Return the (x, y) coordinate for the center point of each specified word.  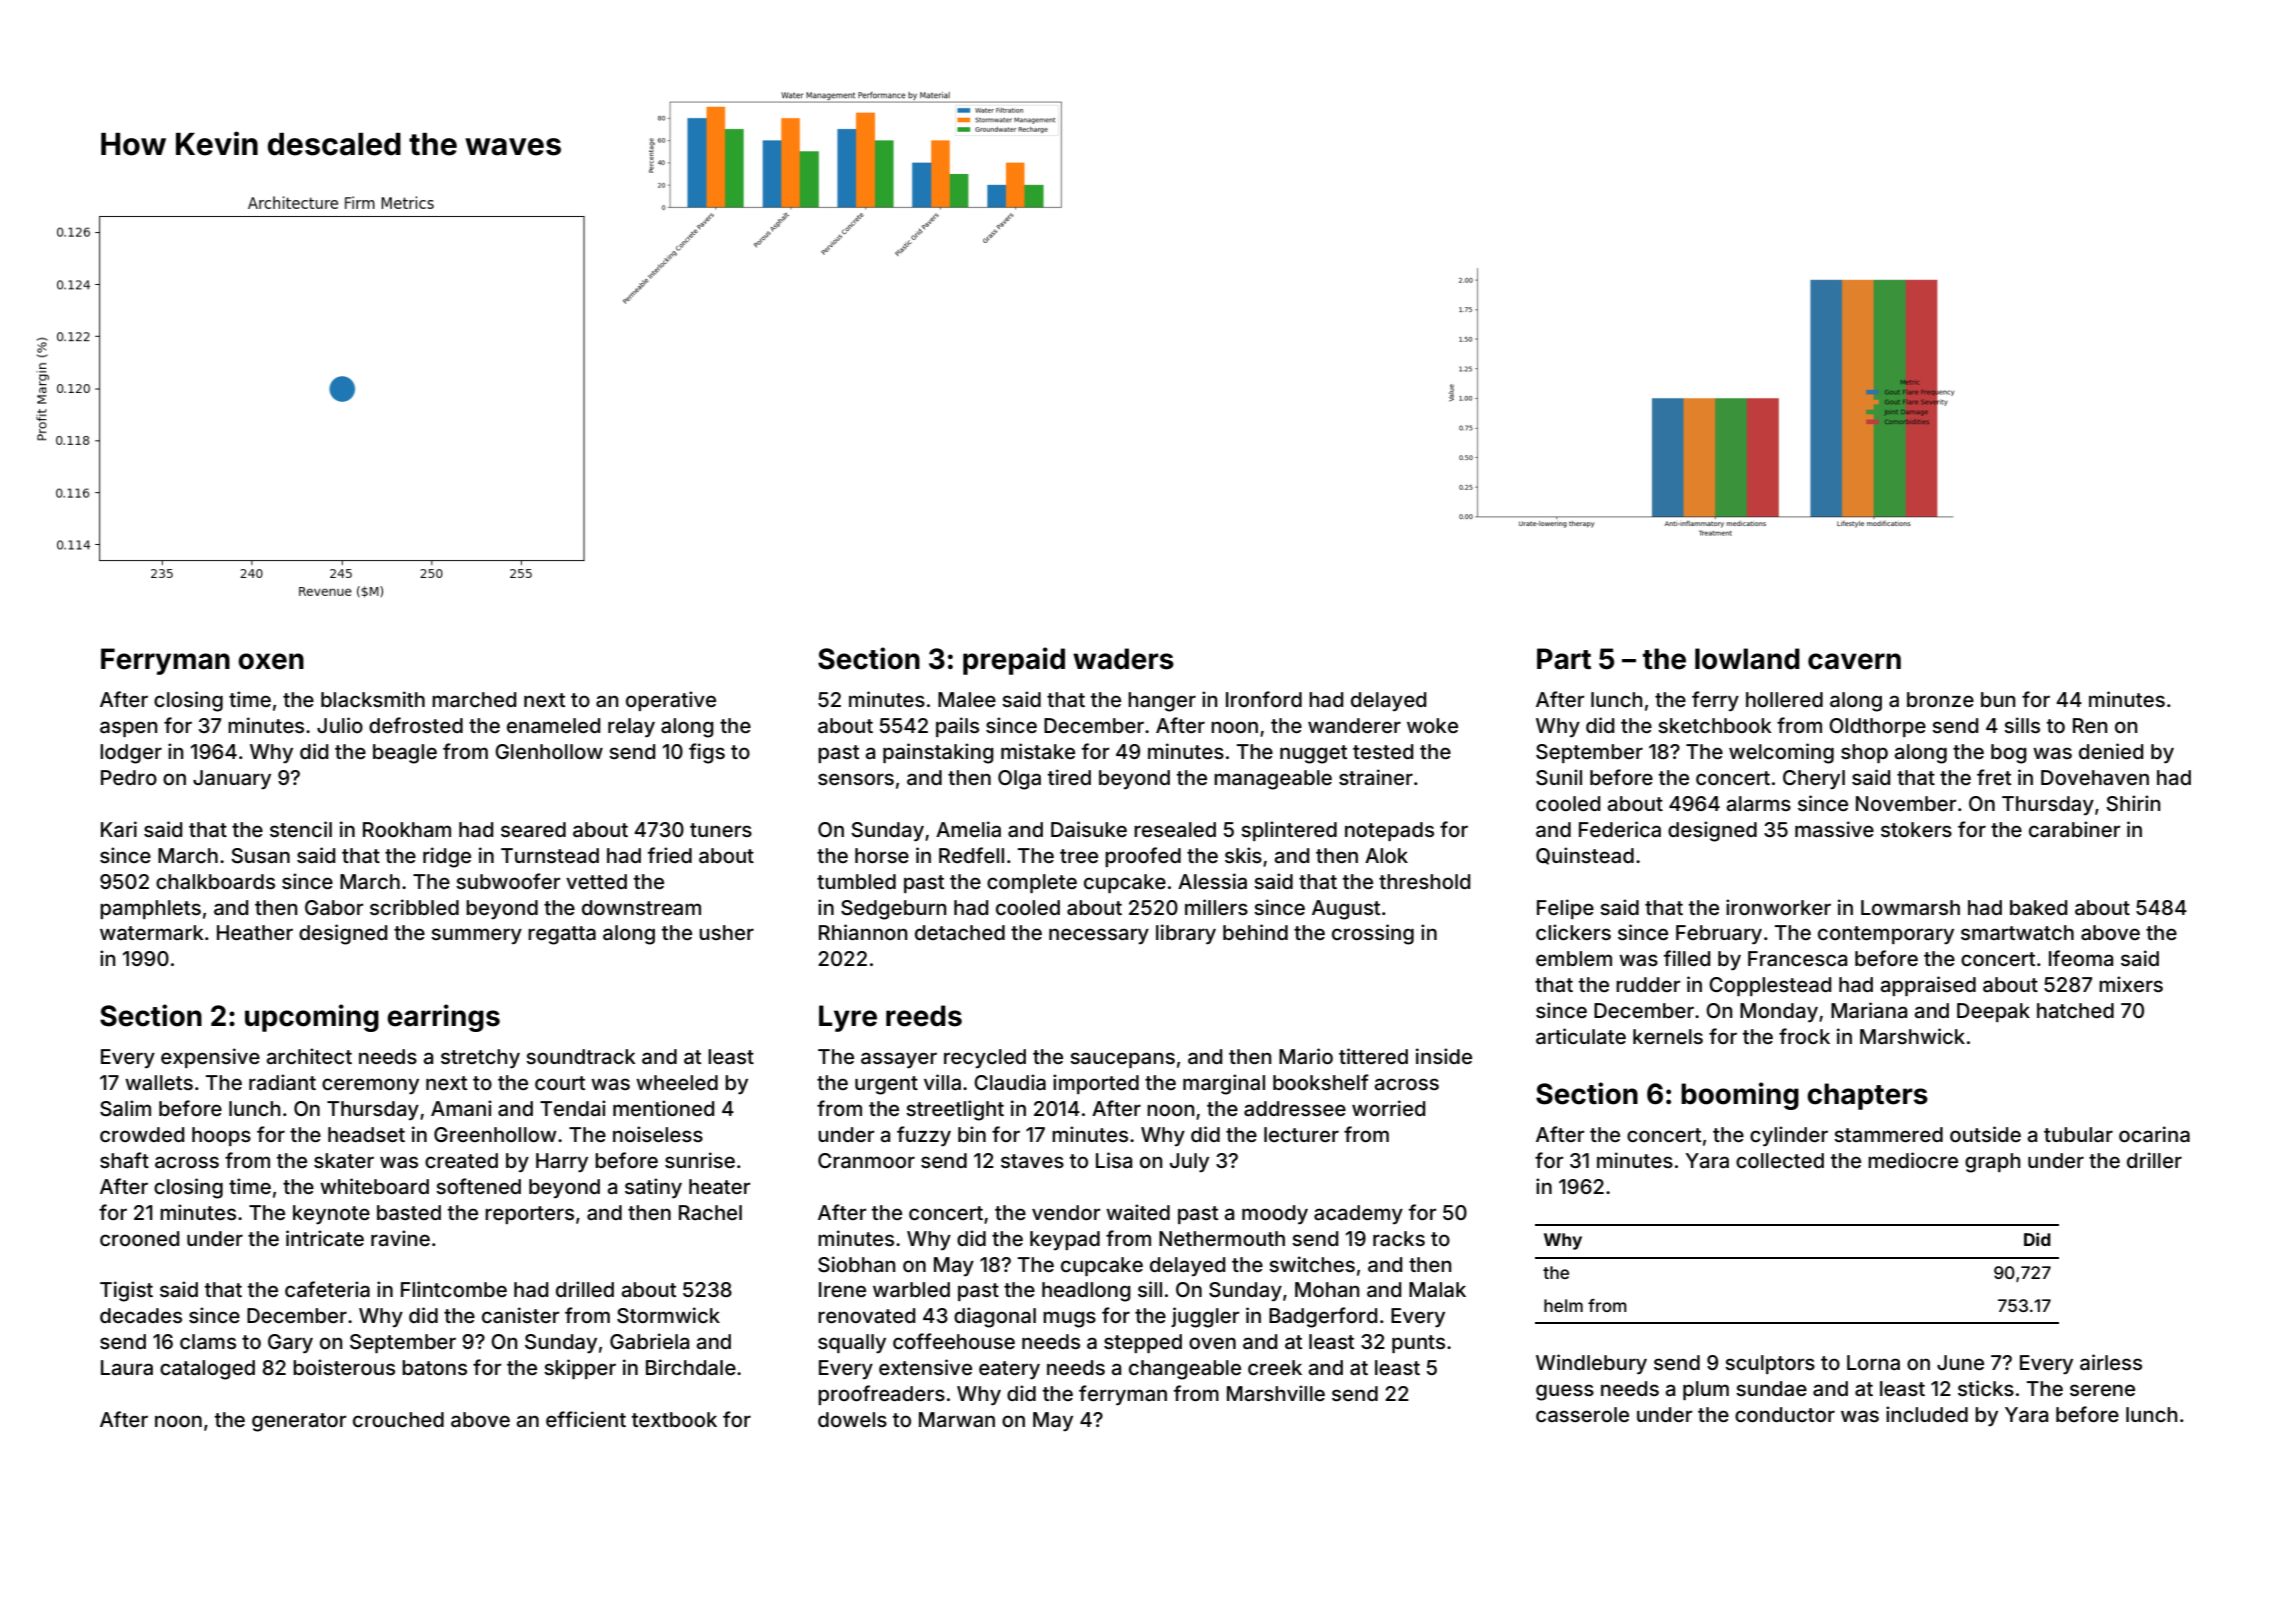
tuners (721, 830)
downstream (641, 907)
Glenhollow (549, 751)
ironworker (1778, 907)
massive (1834, 829)
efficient (586, 1419)
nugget (1313, 754)
